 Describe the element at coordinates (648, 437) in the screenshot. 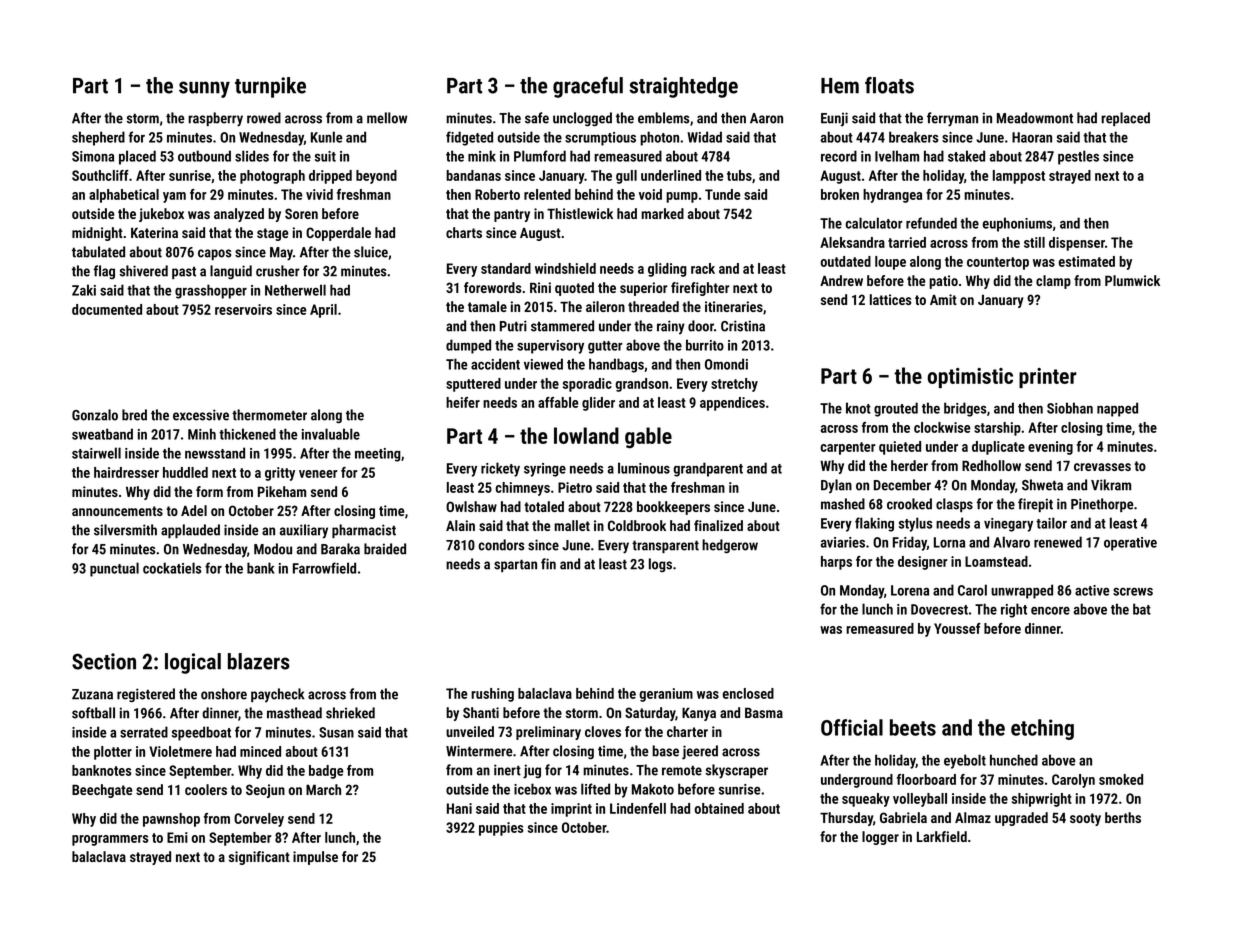

I see `gable` at that location.
